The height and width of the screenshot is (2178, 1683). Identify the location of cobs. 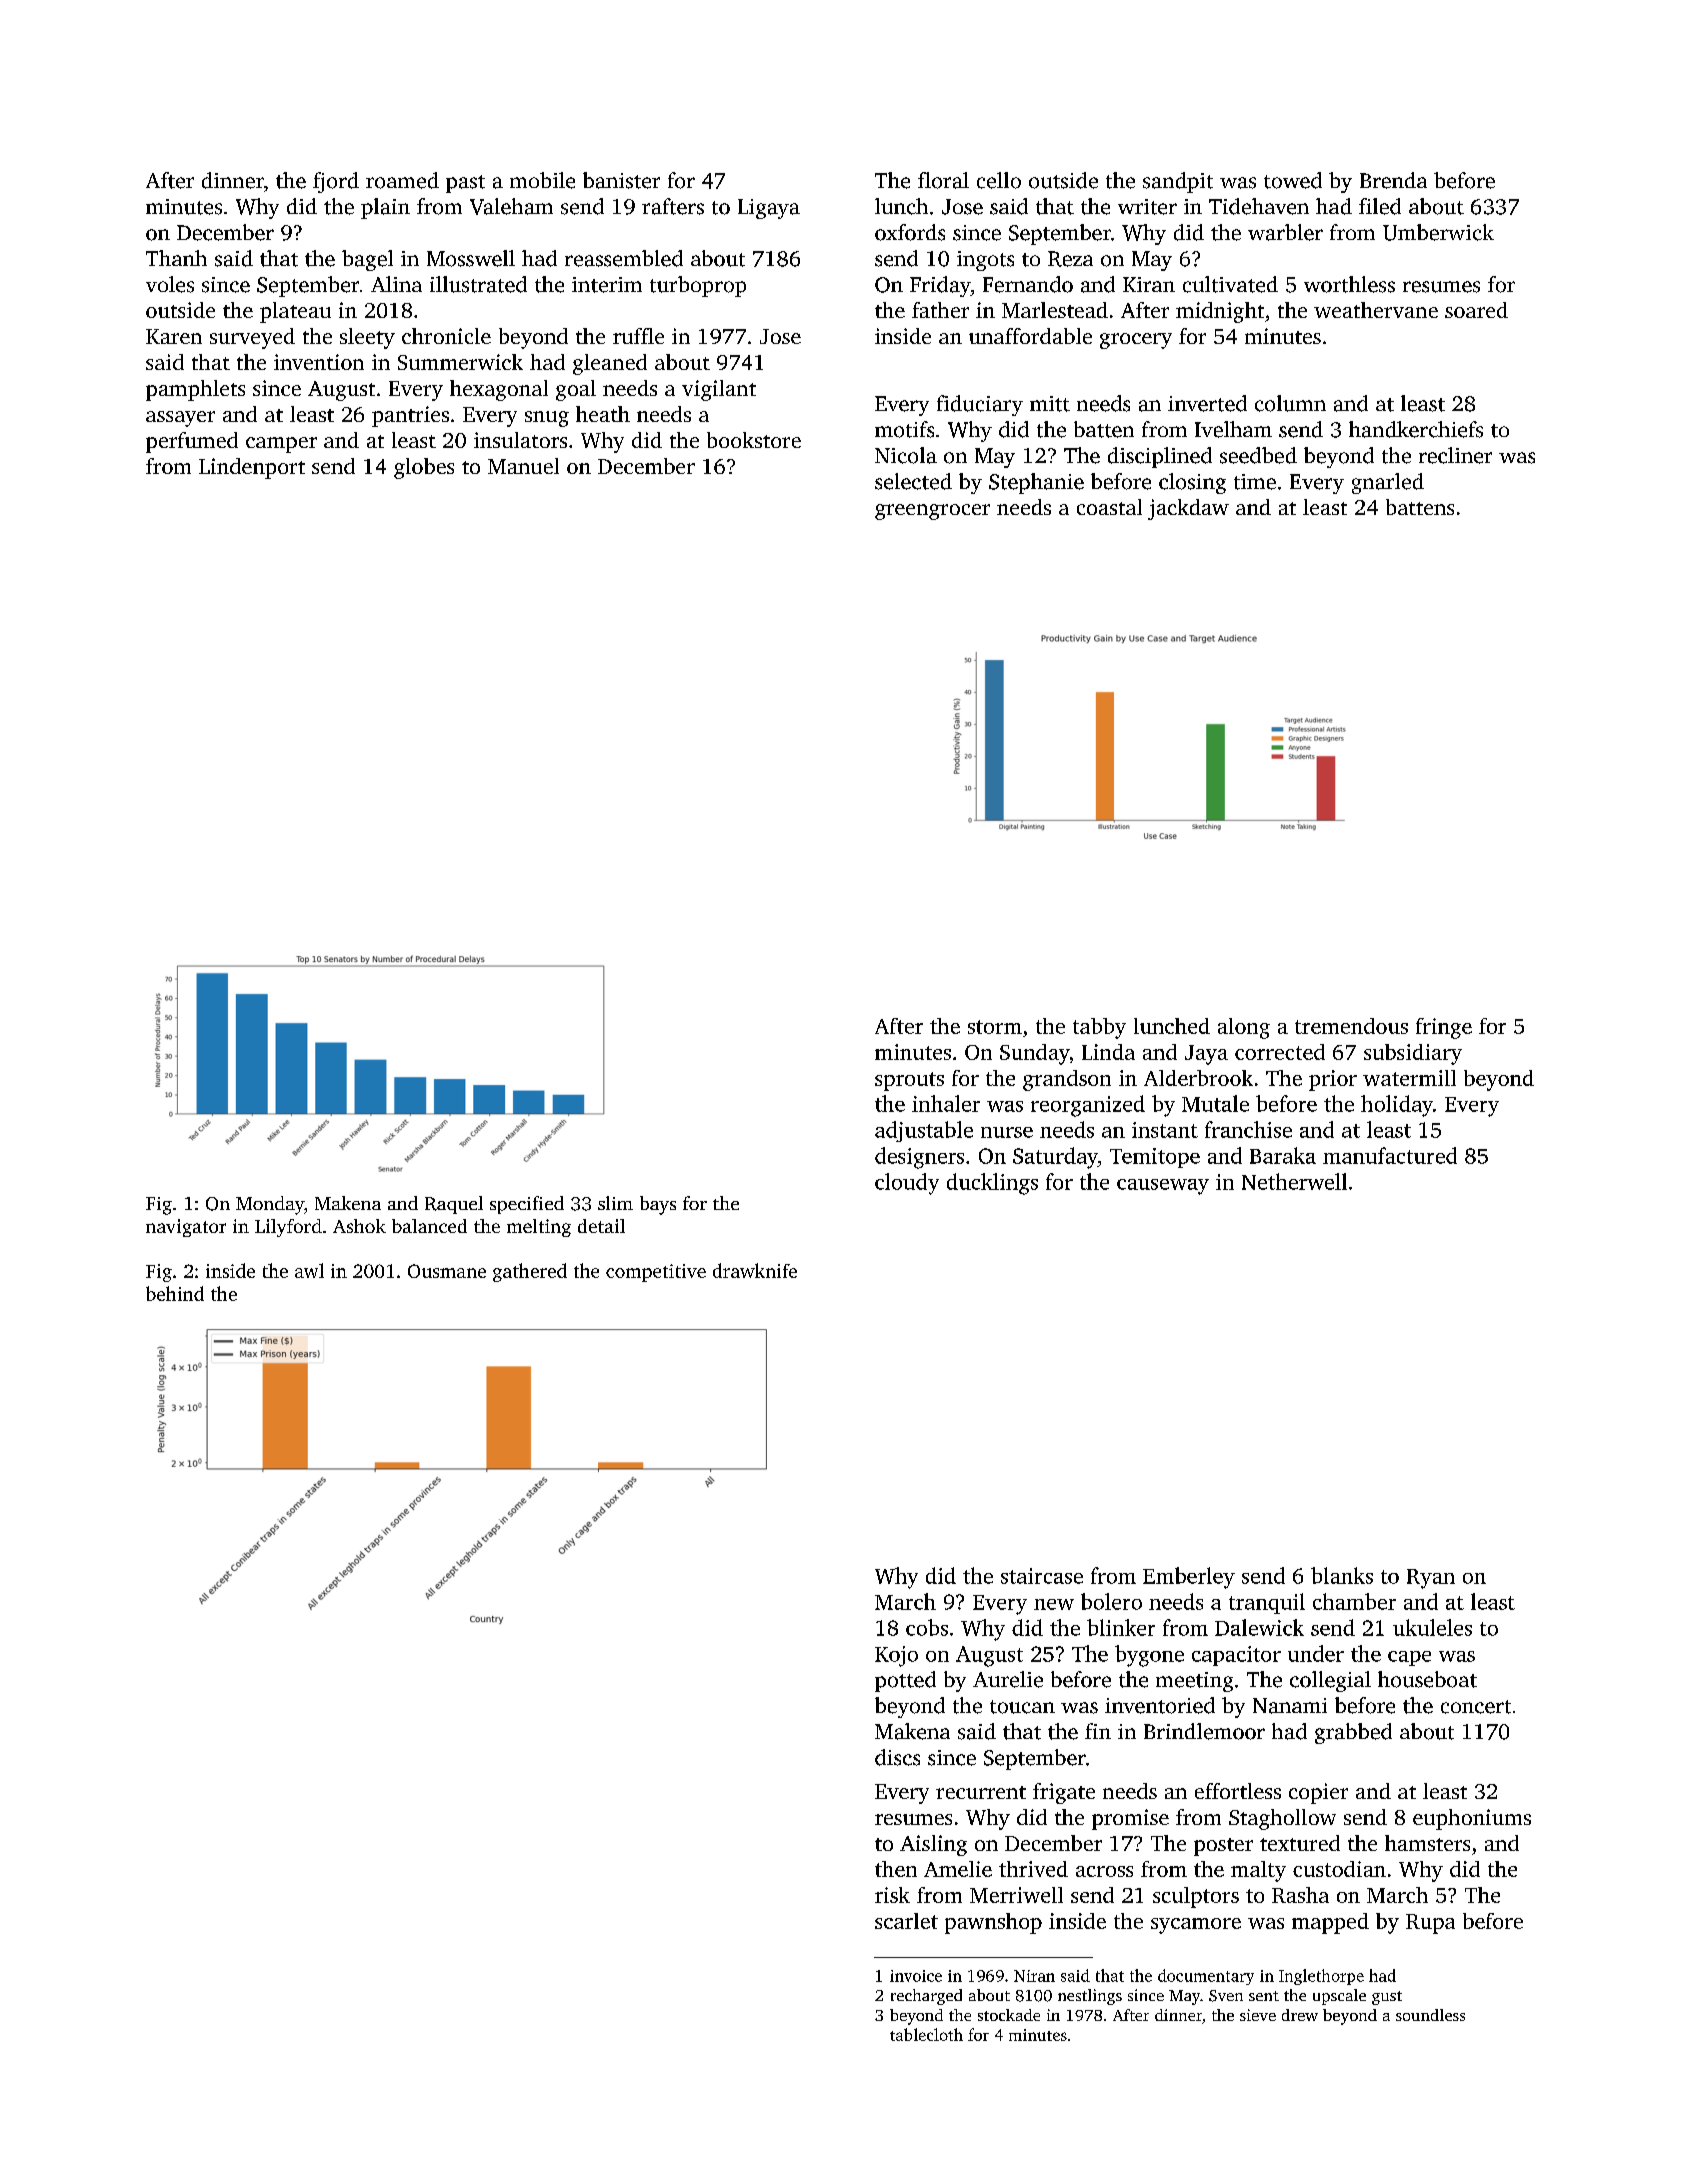
(927, 1627).
